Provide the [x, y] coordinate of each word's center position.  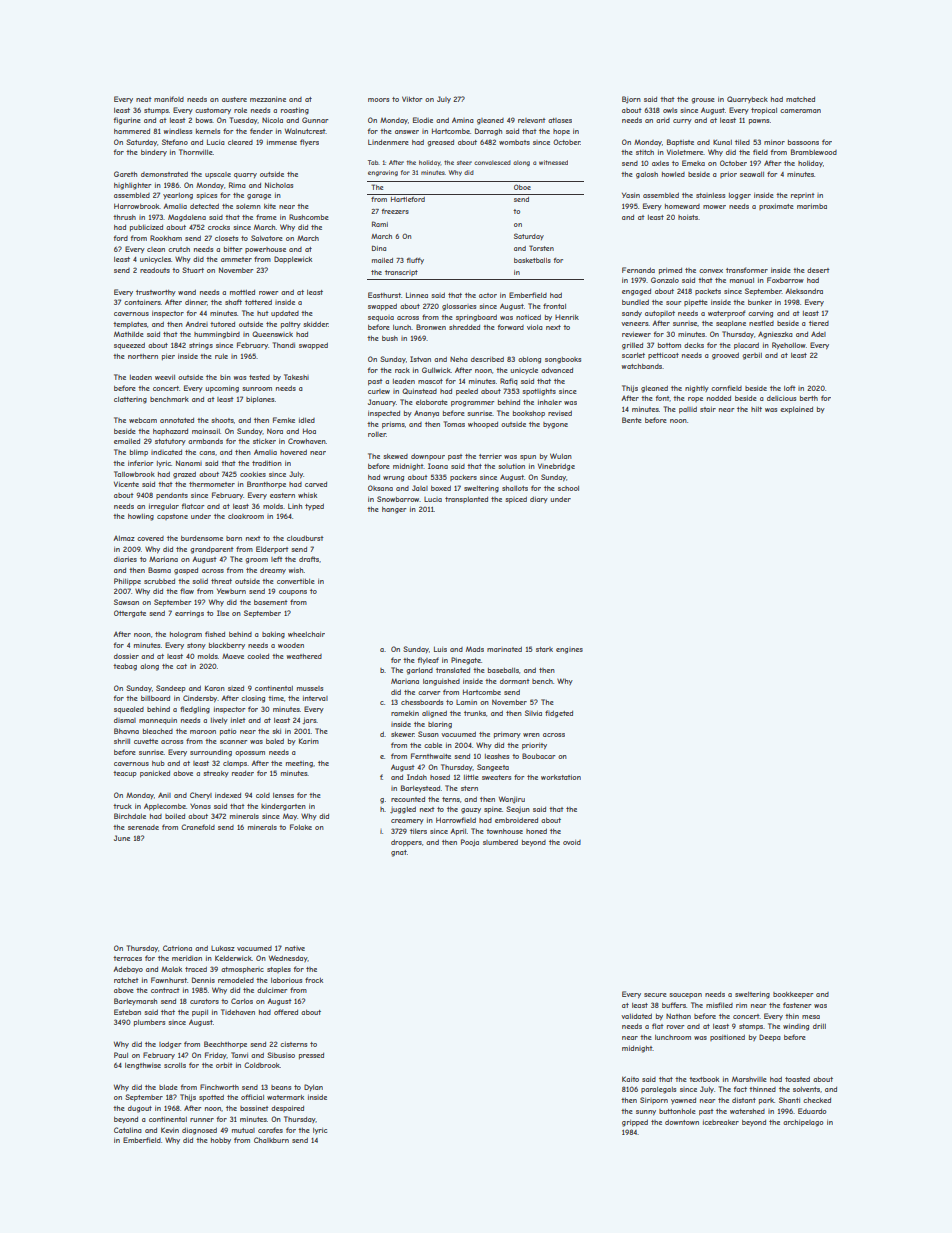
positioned [727, 1037]
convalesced [492, 162]
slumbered [500, 842]
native [295, 948]
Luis [440, 649]
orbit [224, 1065]
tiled [742, 142]
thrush [124, 217]
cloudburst [305, 538]
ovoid [572, 842]
